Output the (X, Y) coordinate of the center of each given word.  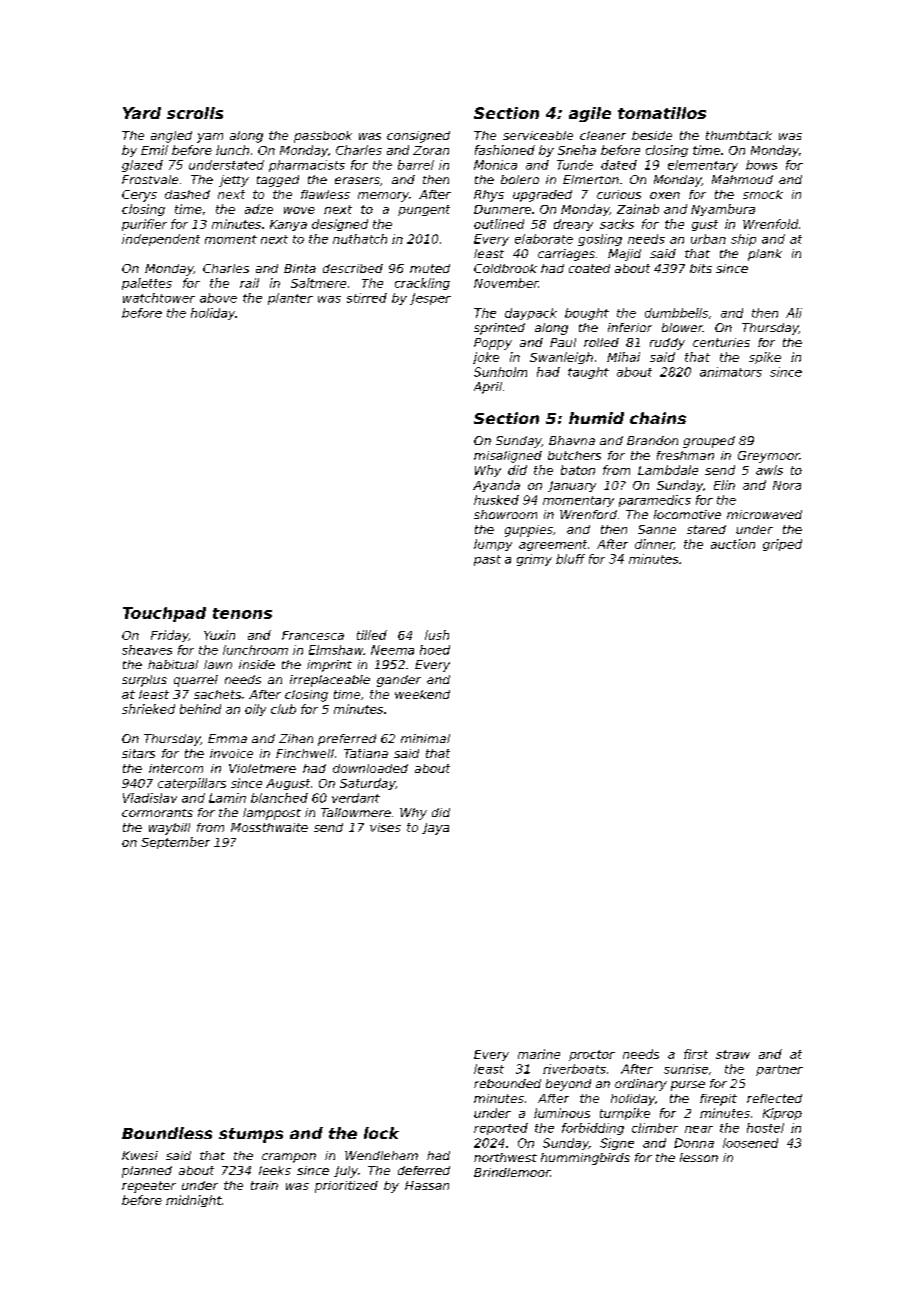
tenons (242, 613)
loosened (750, 1143)
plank (765, 255)
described (353, 268)
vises (385, 827)
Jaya (435, 829)
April (488, 388)
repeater (149, 1187)
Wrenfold (770, 224)
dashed (187, 194)
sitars (138, 753)
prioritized (346, 1187)
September (175, 843)
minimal (425, 738)
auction (733, 544)
